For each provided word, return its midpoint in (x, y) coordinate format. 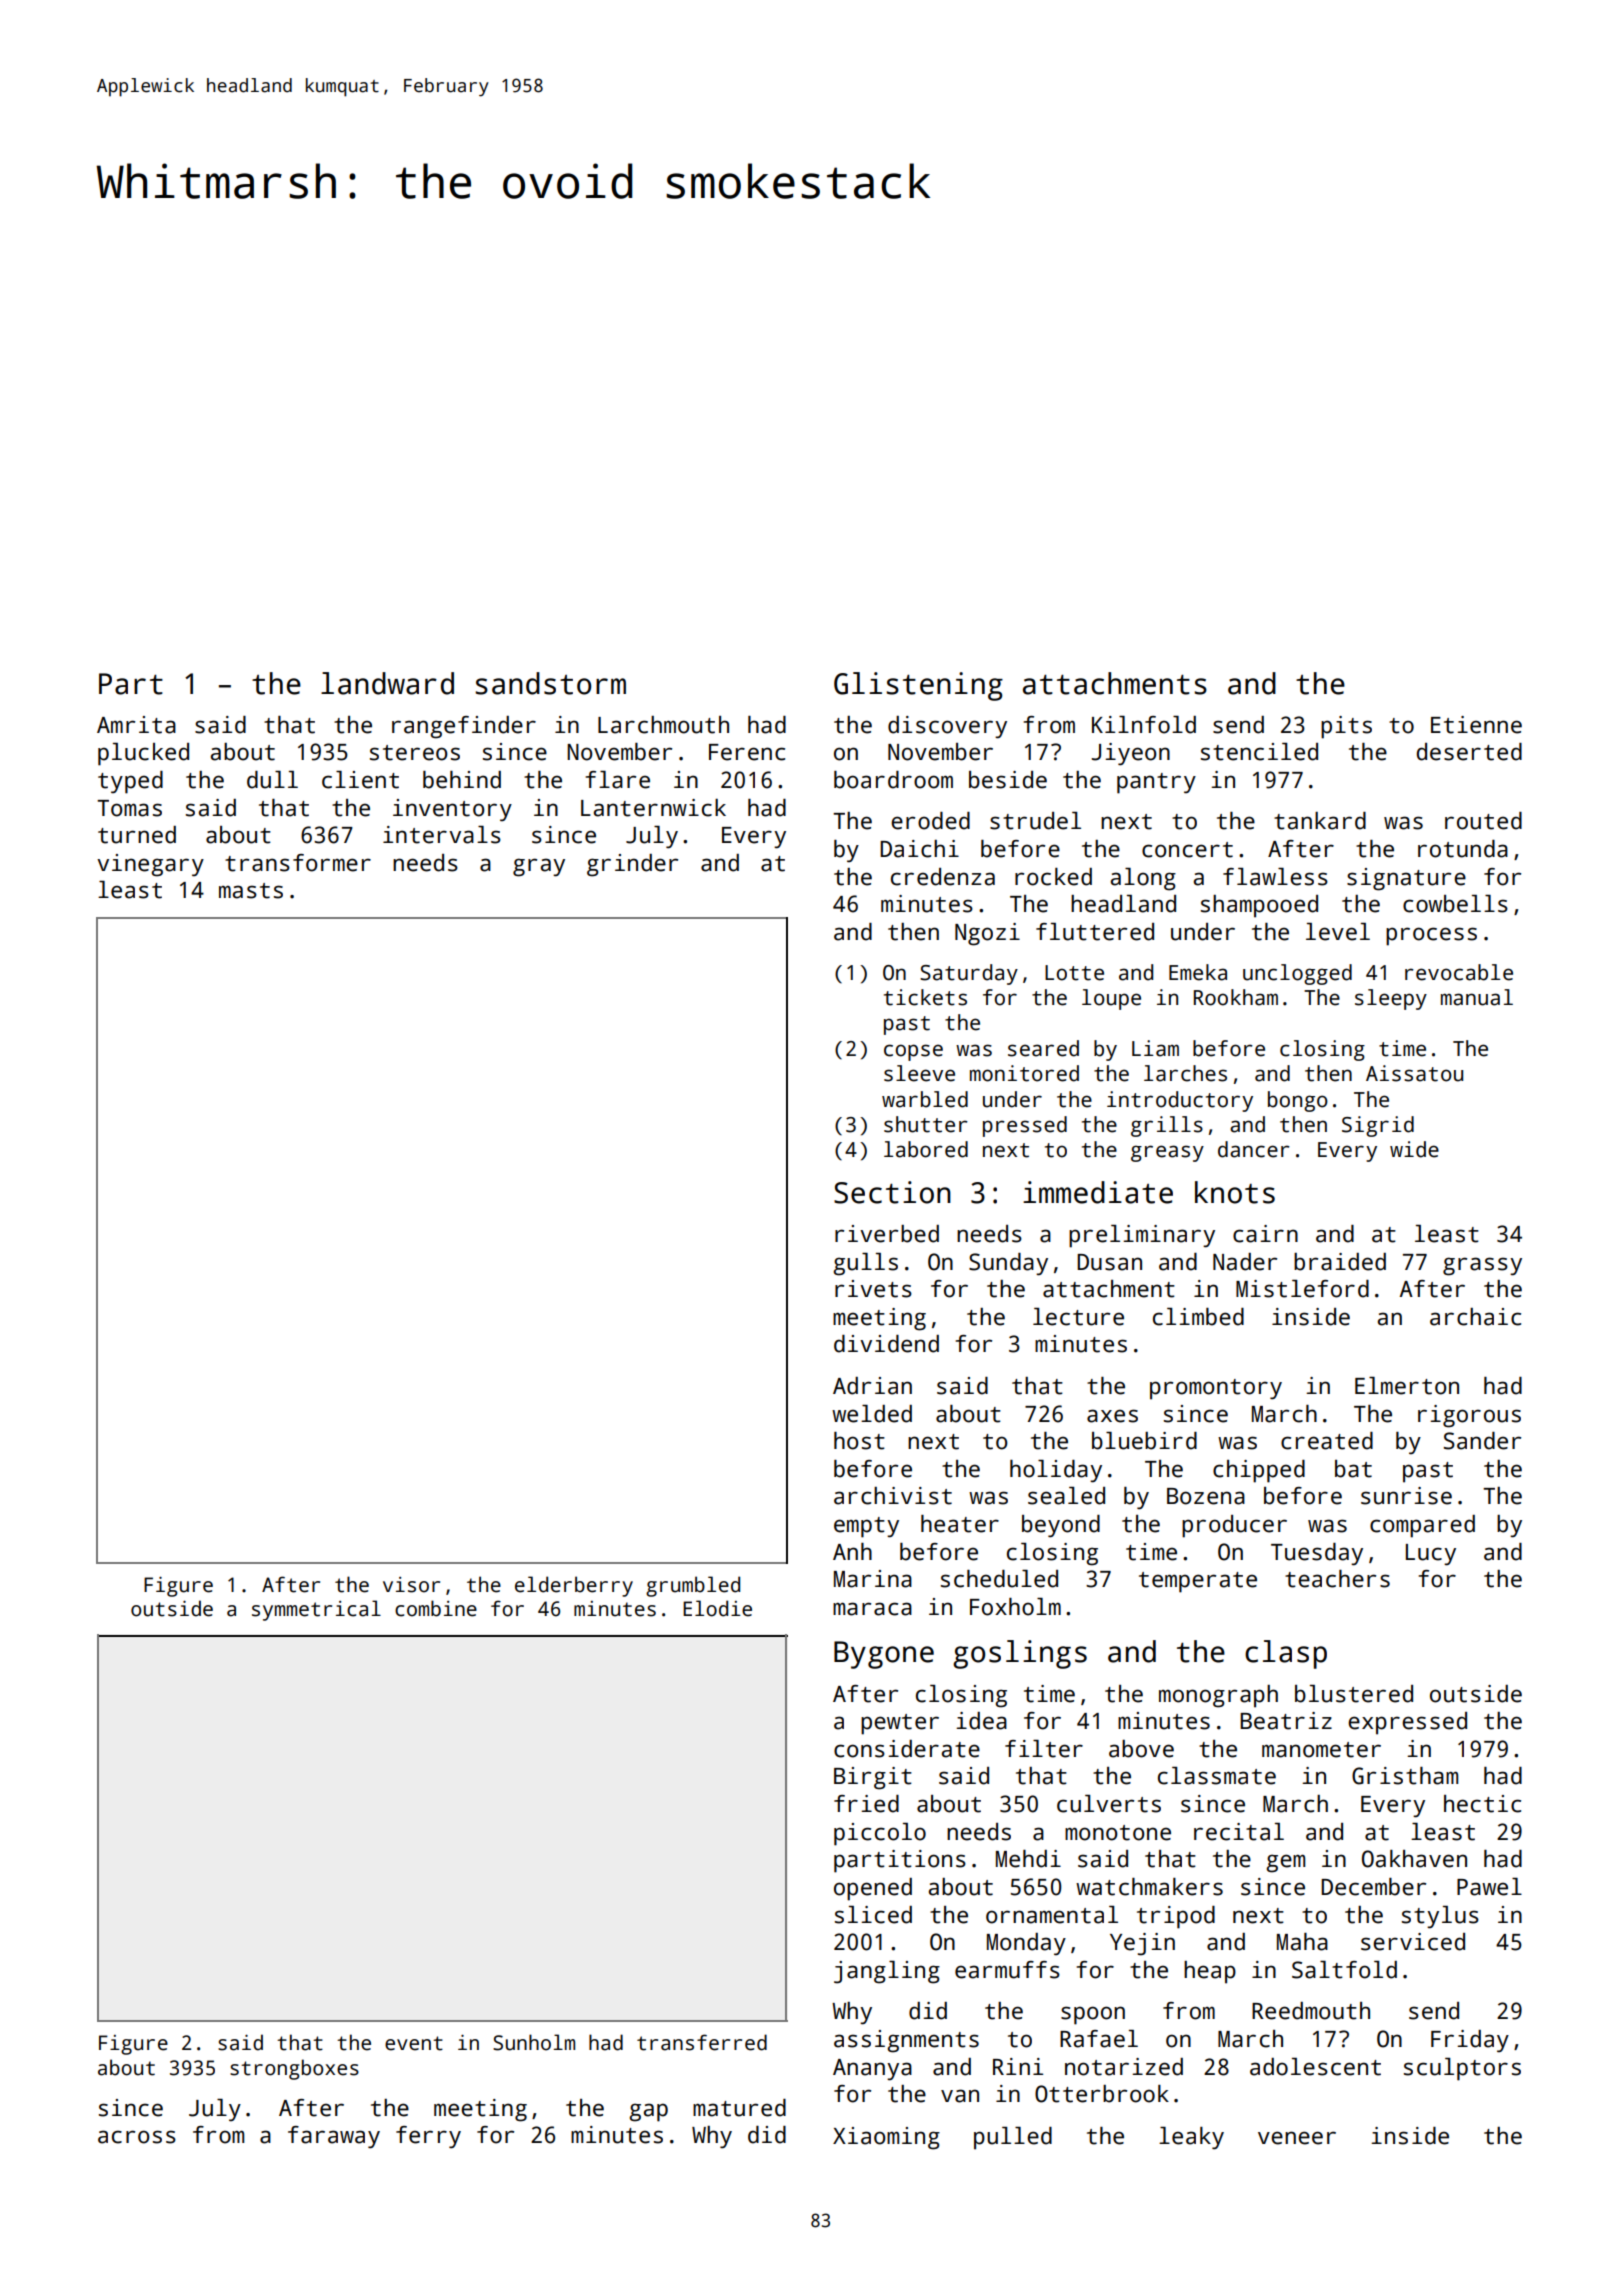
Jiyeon (1130, 754)
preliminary (1142, 1236)
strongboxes (294, 2069)
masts (251, 891)
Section (892, 1192)
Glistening (918, 686)
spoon (1093, 2015)
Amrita (136, 725)
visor (411, 1585)
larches (1185, 1073)
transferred (702, 2042)
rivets (873, 1289)
